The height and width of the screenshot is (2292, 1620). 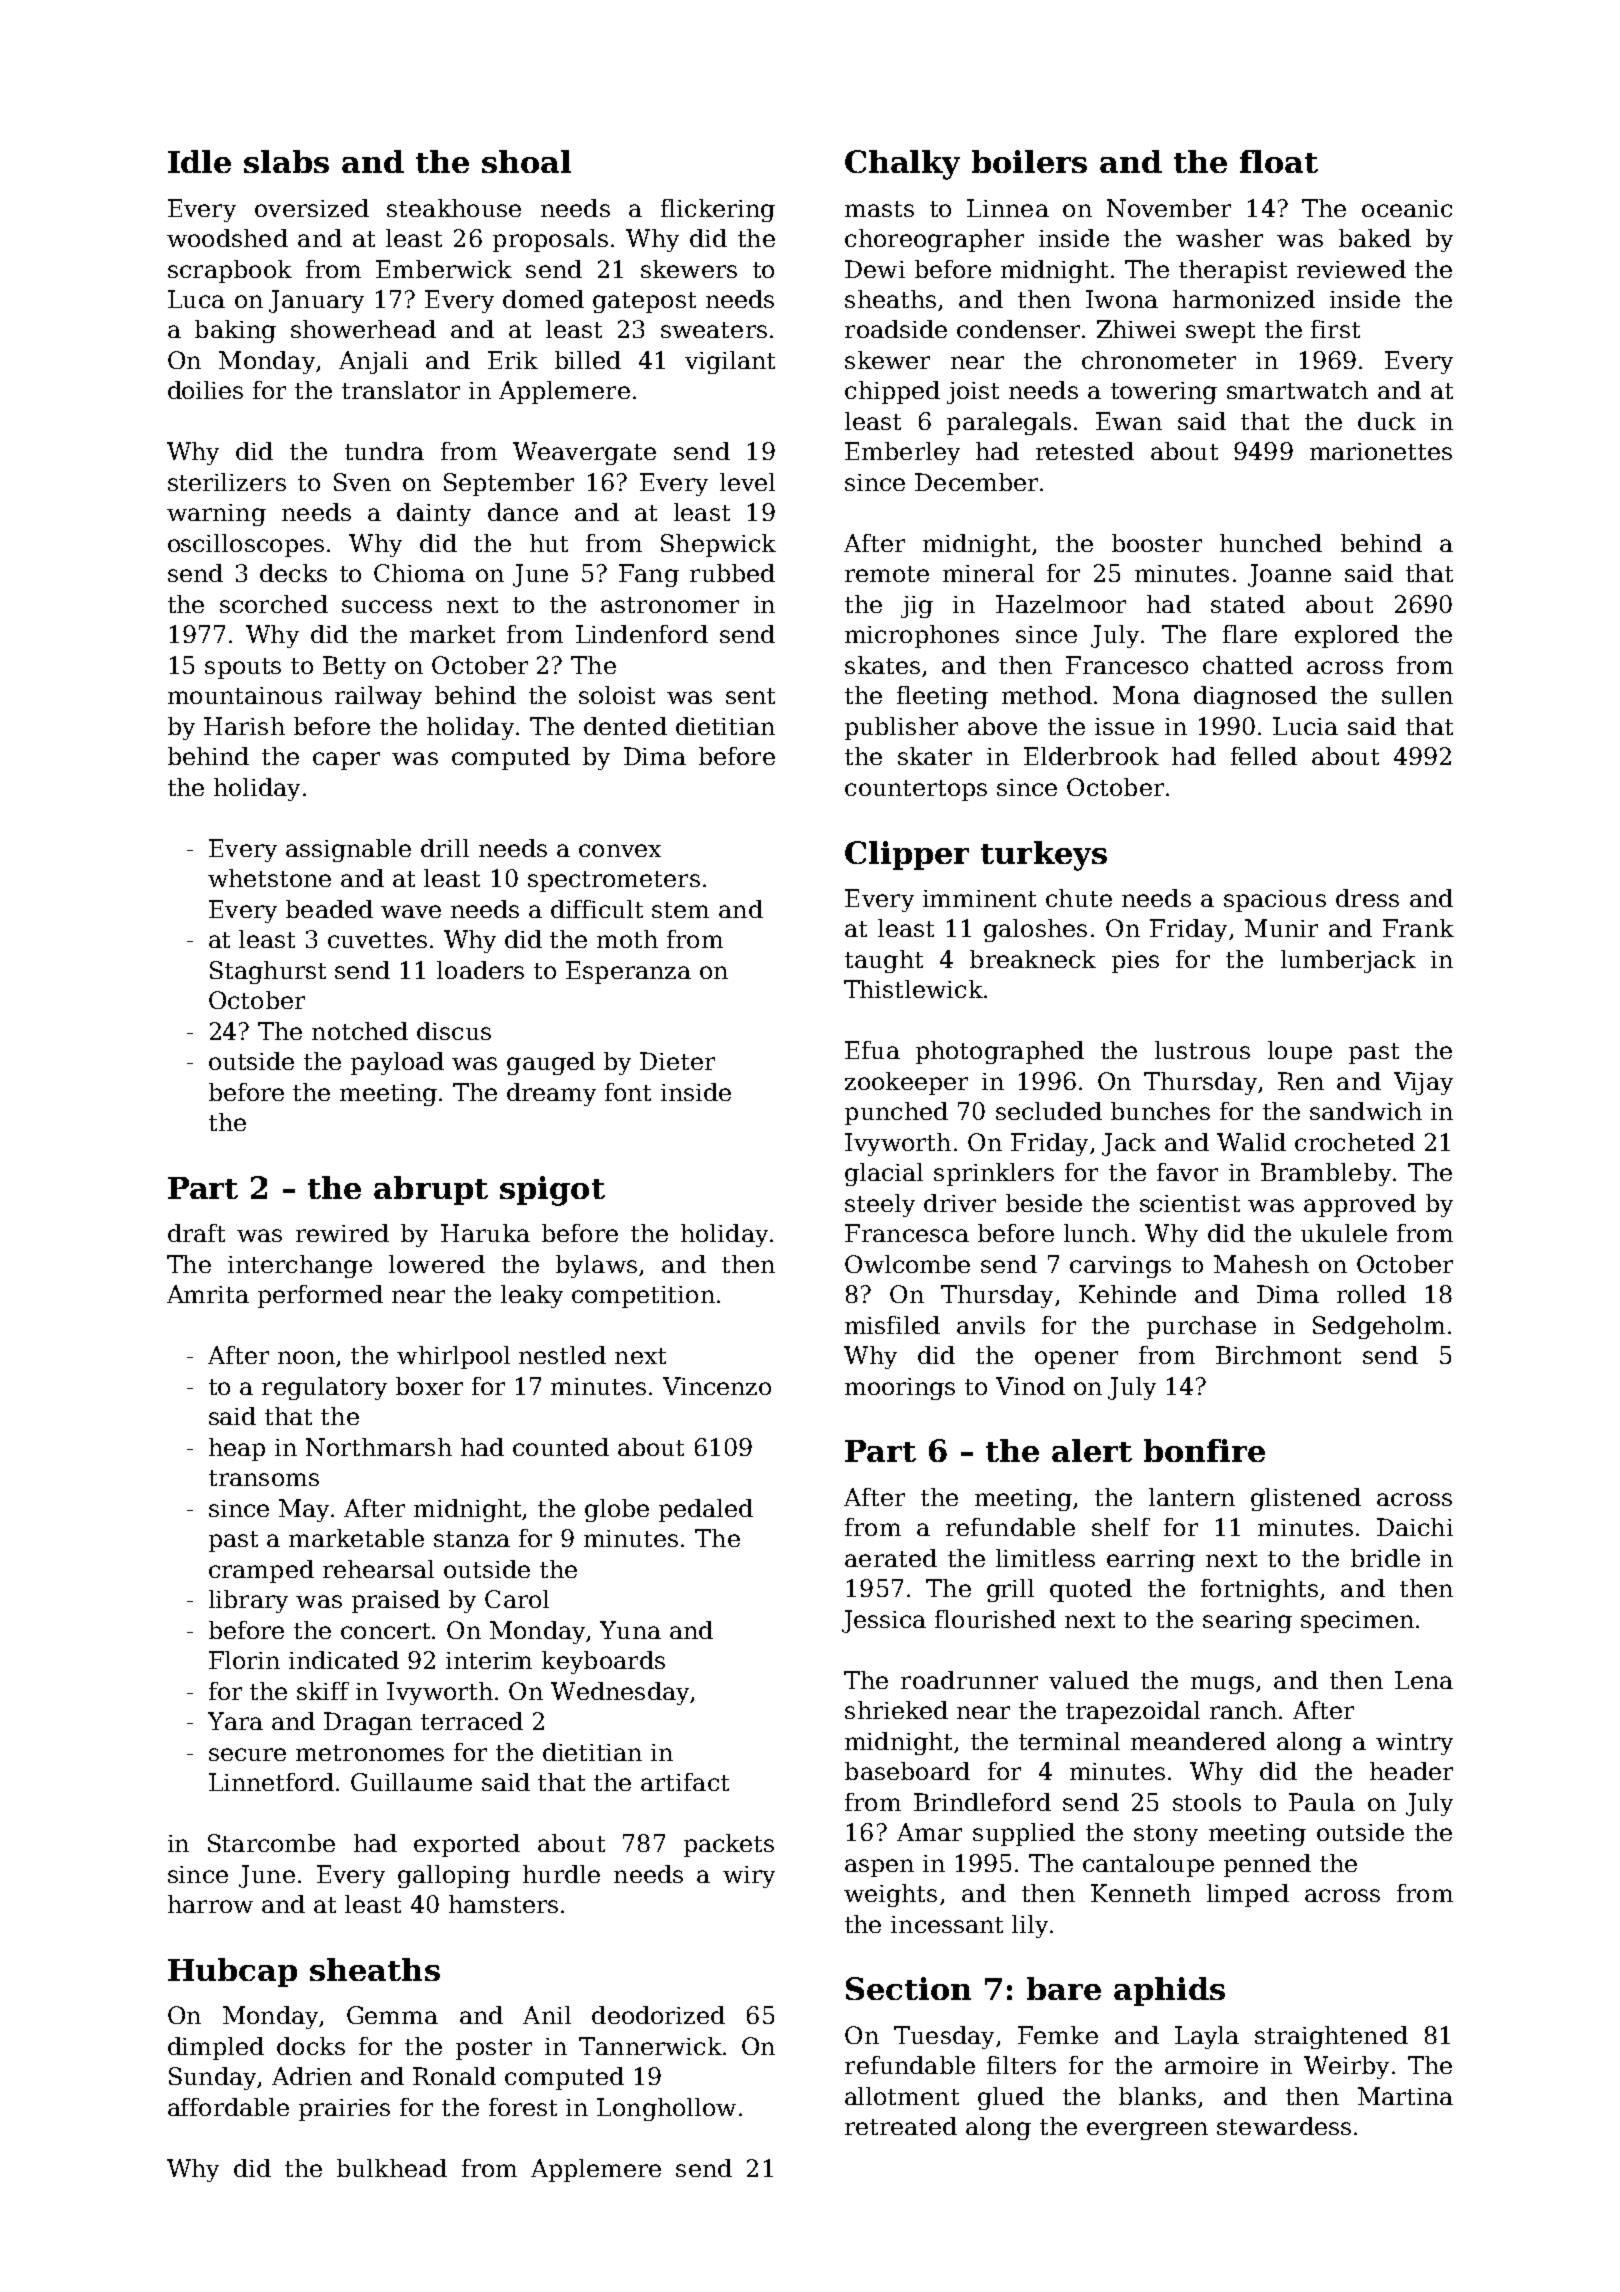 What do you see at coordinates (244, 1660) in the screenshot?
I see `Florin` at bounding box center [244, 1660].
